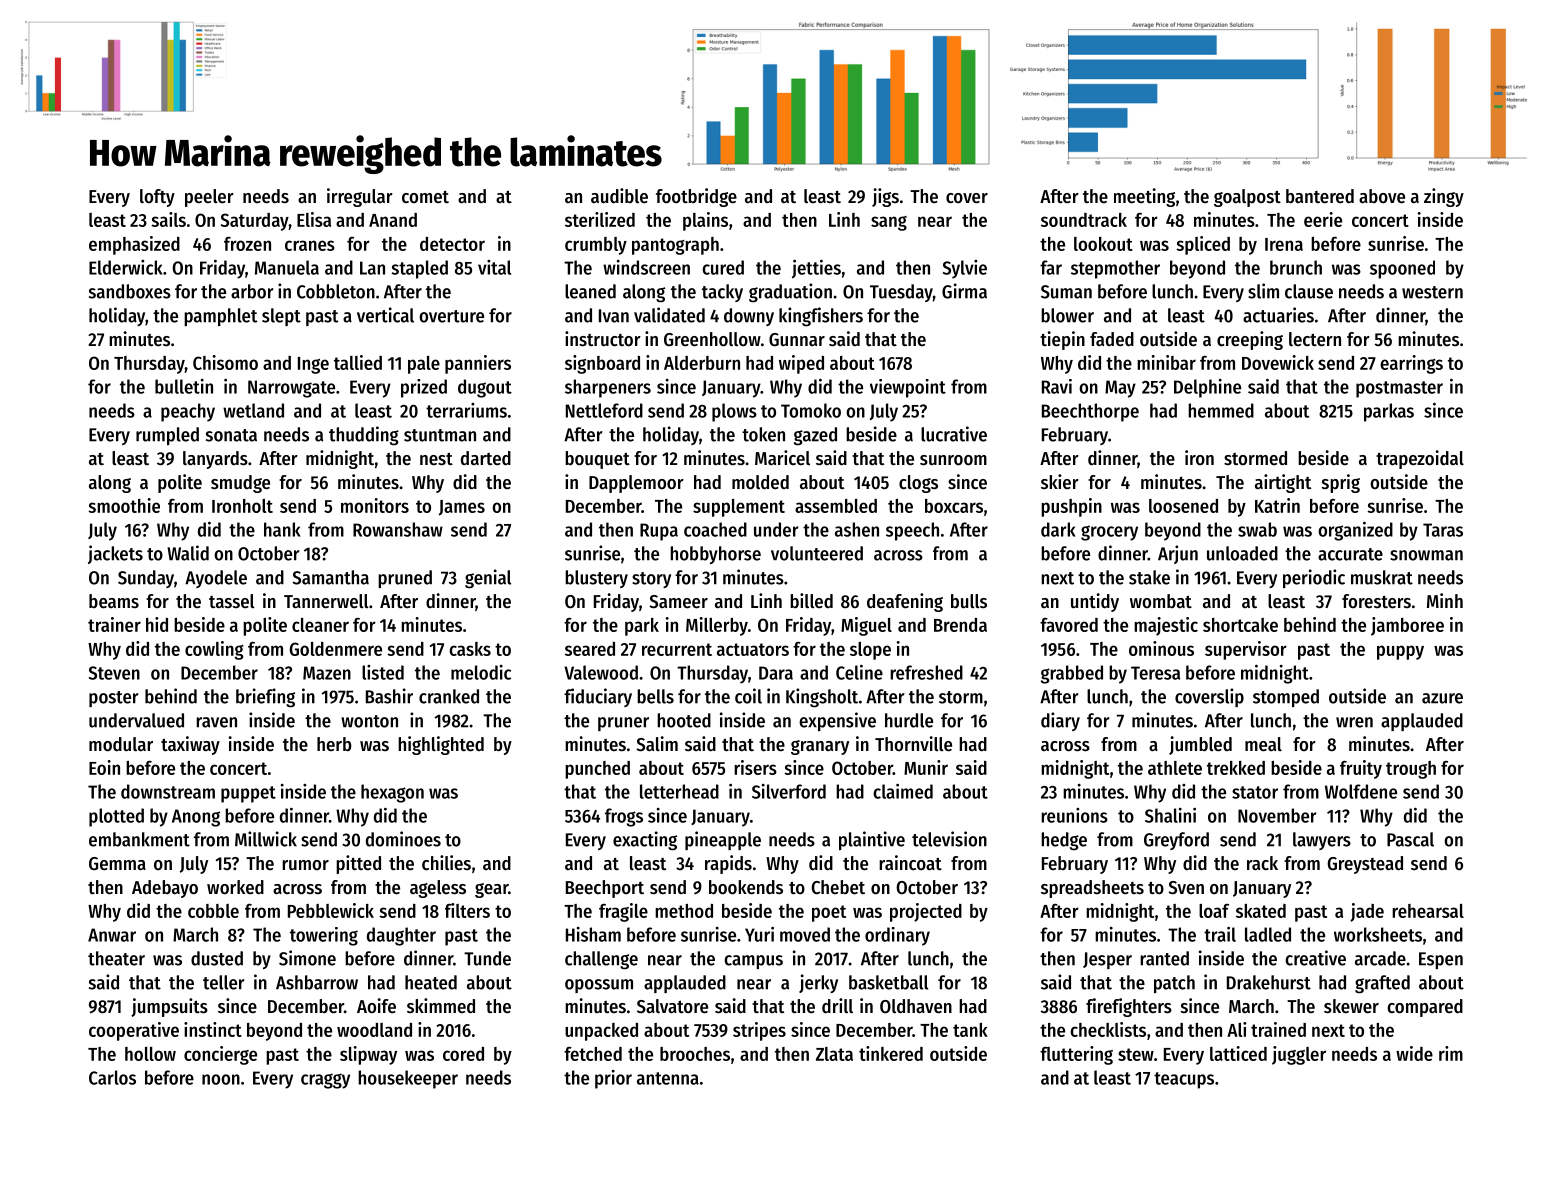  Describe the element at coordinates (675, 246) in the screenshot. I see `pantograph` at that location.
